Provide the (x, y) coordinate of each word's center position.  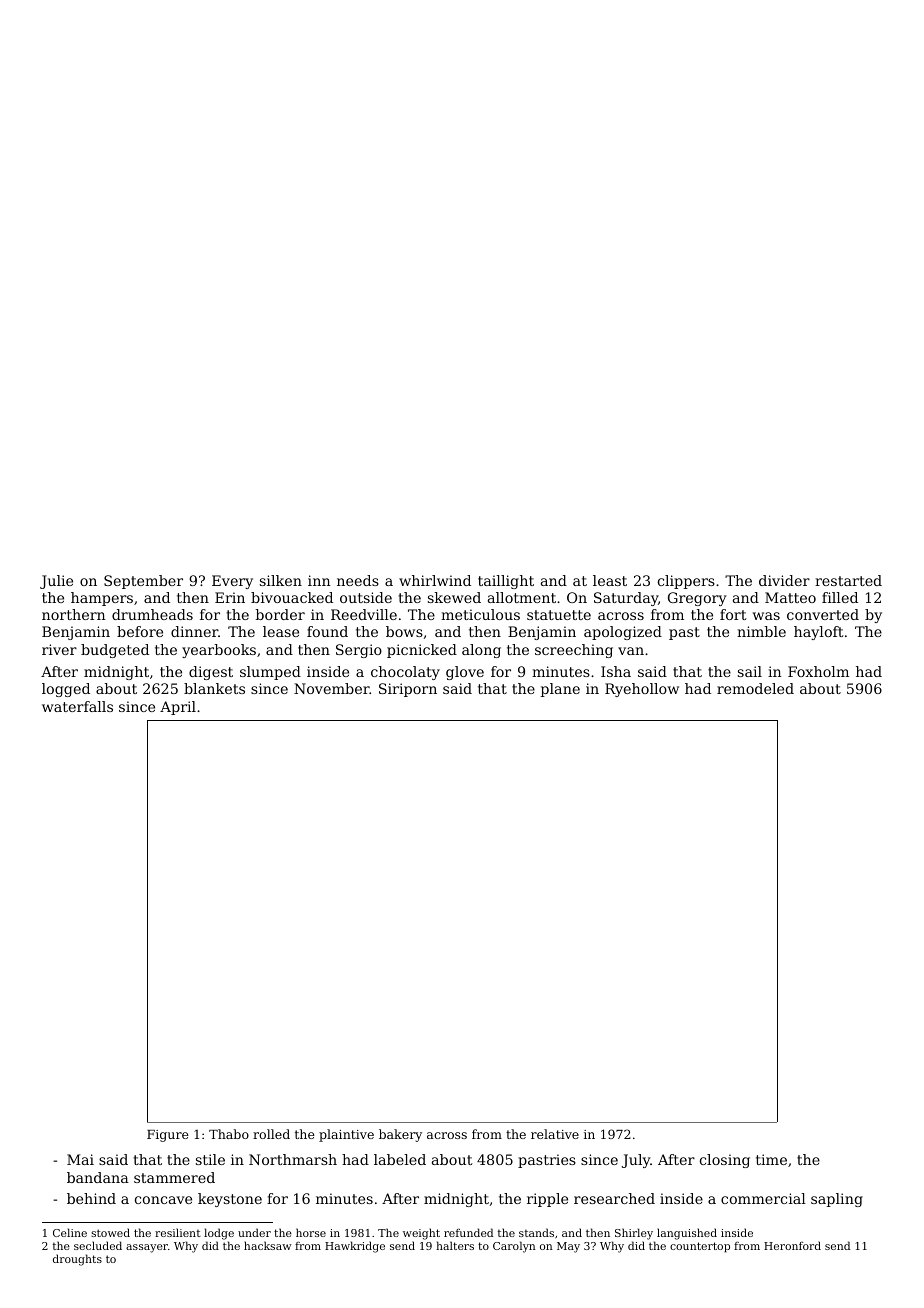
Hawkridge (355, 1247)
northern (74, 614)
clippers (686, 582)
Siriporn (408, 690)
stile (210, 1159)
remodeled (755, 688)
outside (366, 597)
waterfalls (77, 706)
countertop (700, 1247)
